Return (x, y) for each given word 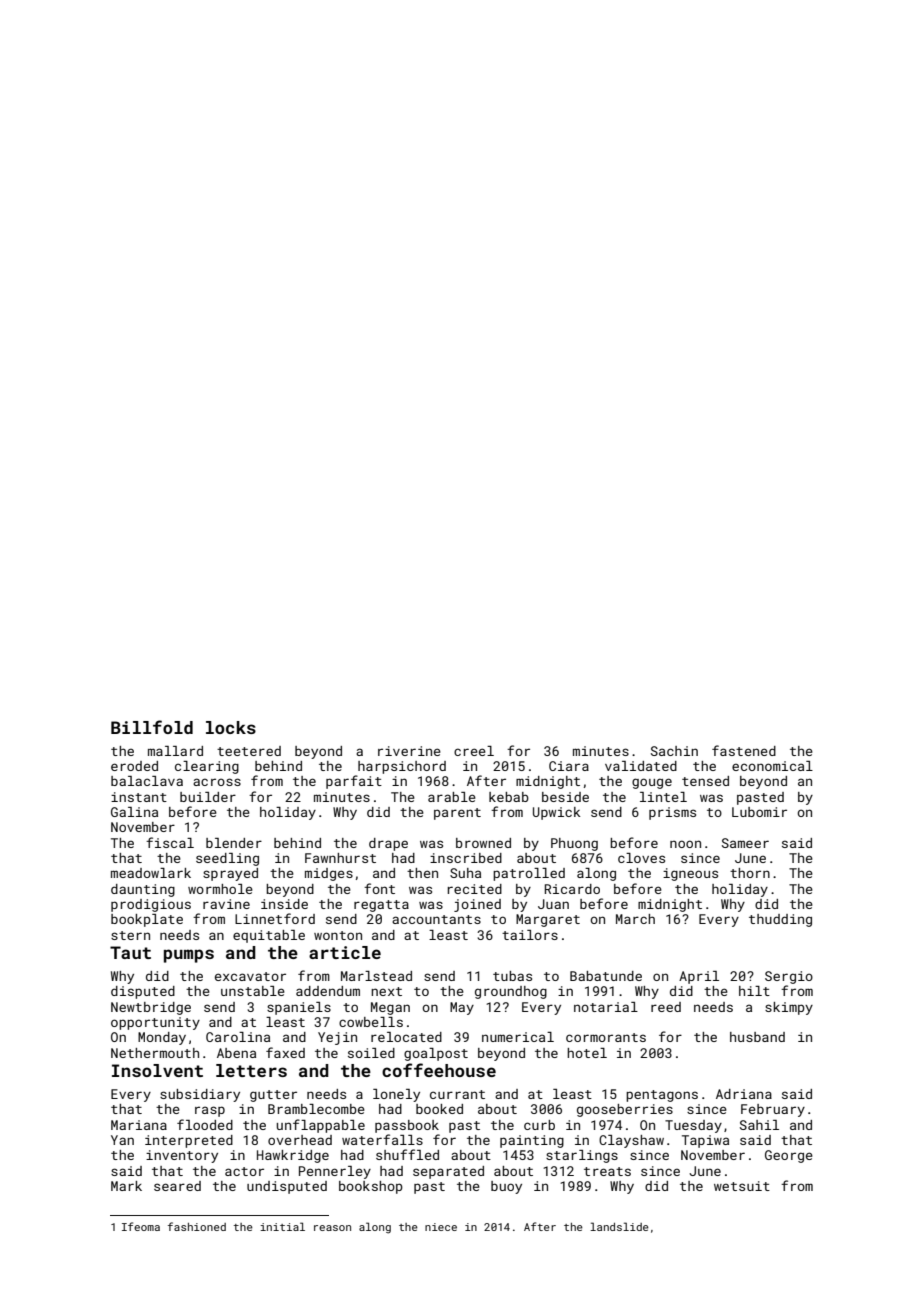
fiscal (170, 842)
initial (282, 1226)
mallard (175, 751)
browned (483, 843)
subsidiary (200, 1095)
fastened (744, 750)
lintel (663, 797)
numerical (518, 1037)
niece (441, 1227)
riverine (409, 751)
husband (757, 1037)
